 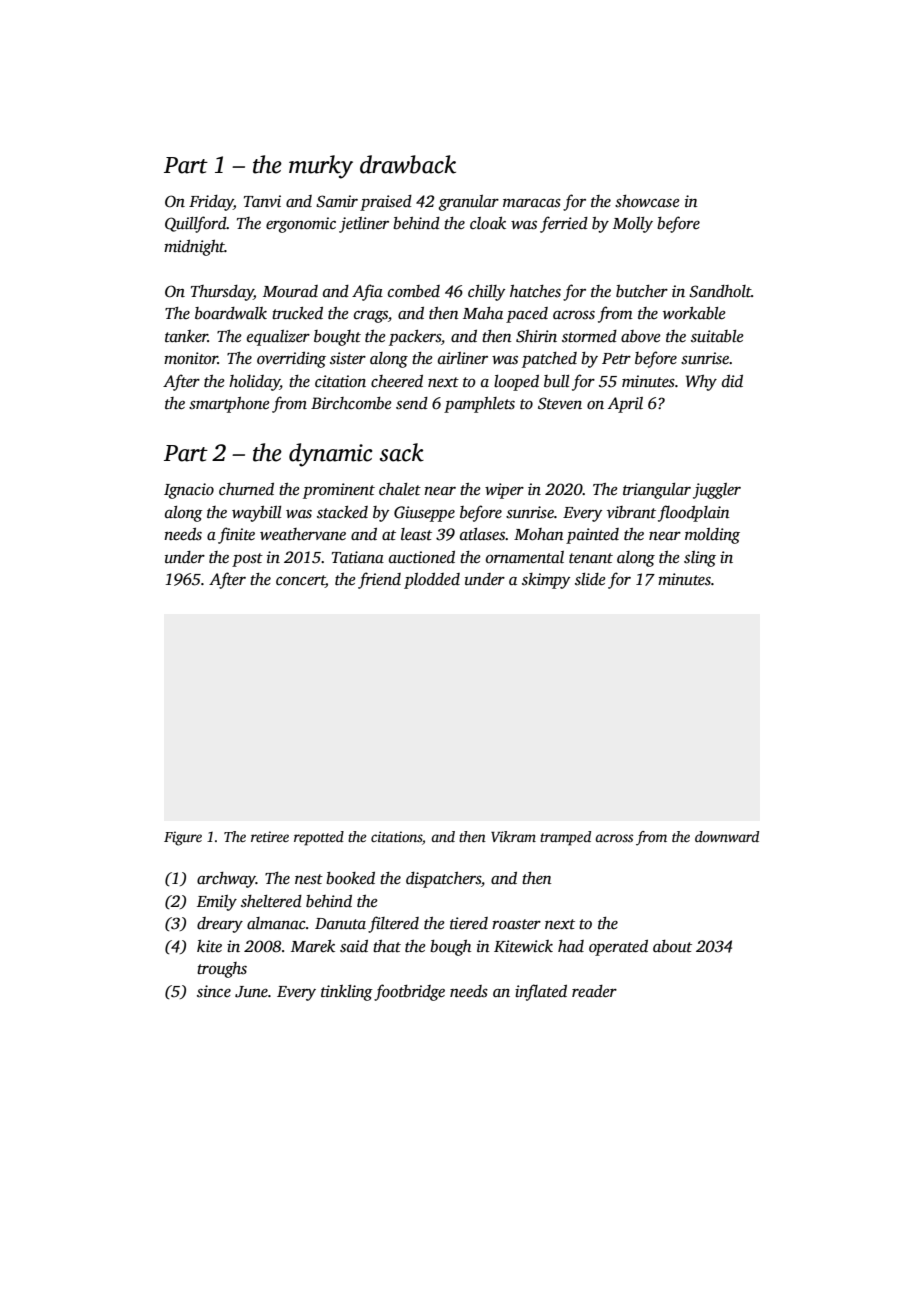 What do you see at coordinates (229, 405) in the page?
I see `smartphone` at bounding box center [229, 405].
